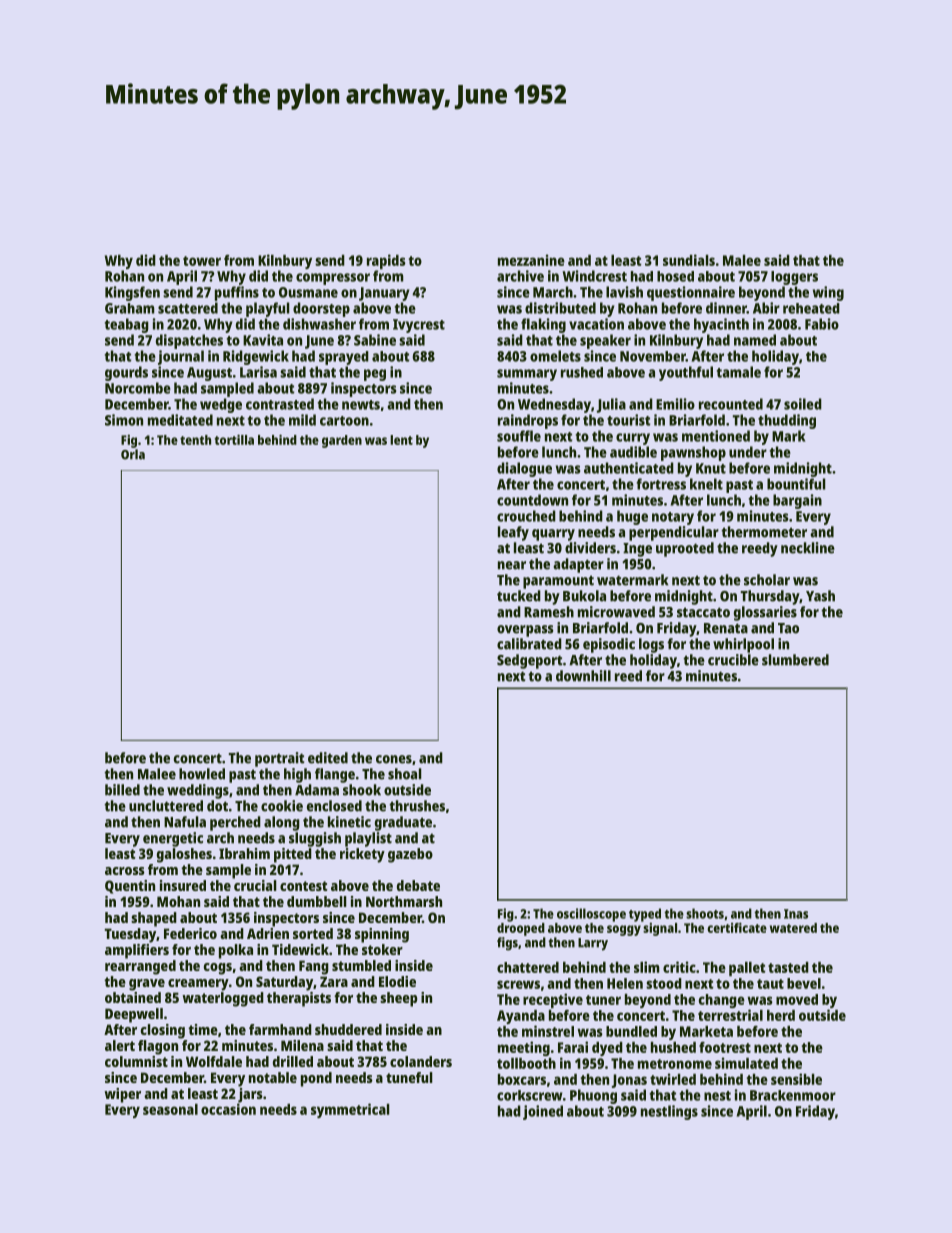 This image has width=952, height=1233. What do you see at coordinates (181, 357) in the image?
I see `journal` at bounding box center [181, 357].
